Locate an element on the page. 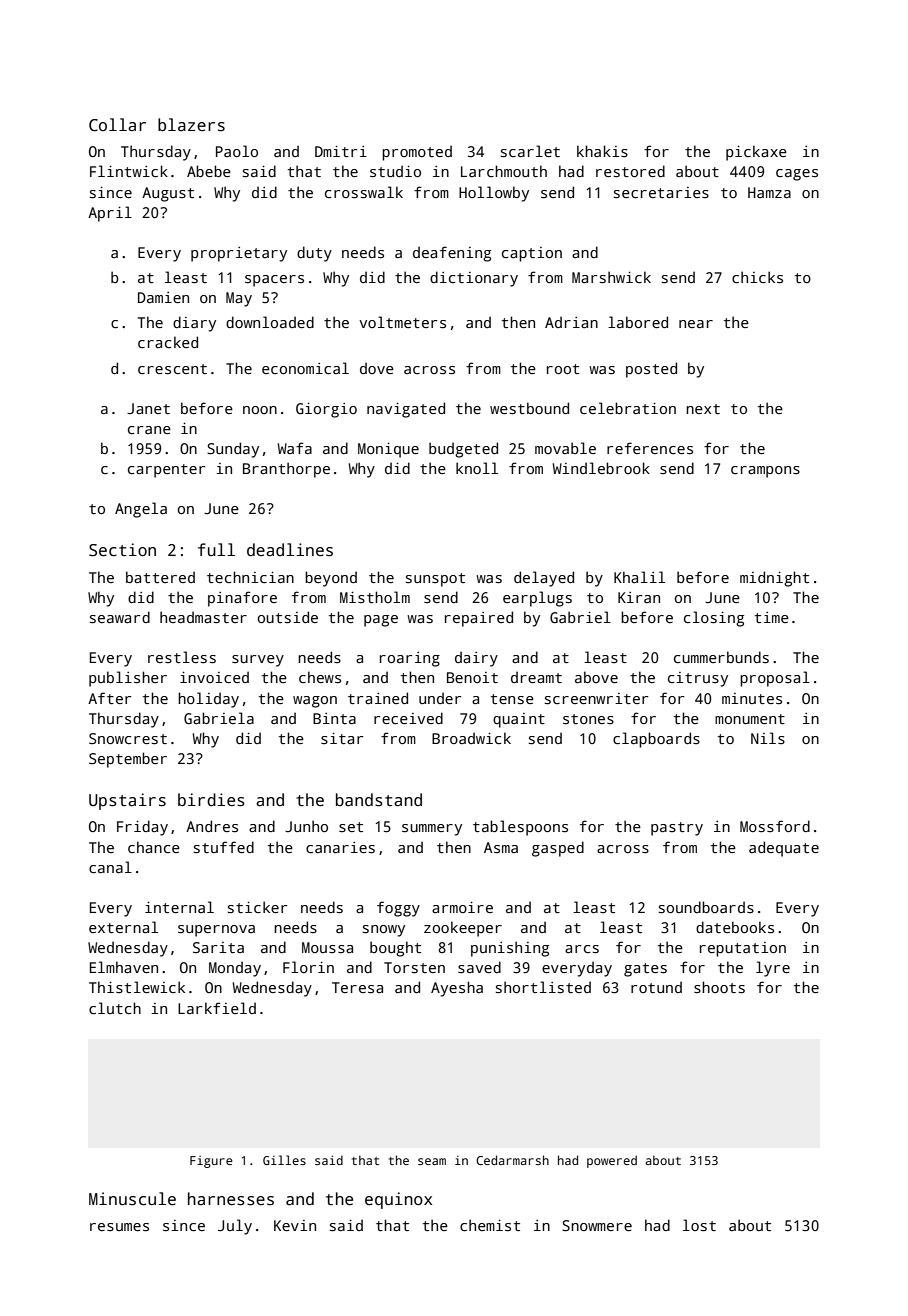  westbound is located at coordinates (529, 408).
